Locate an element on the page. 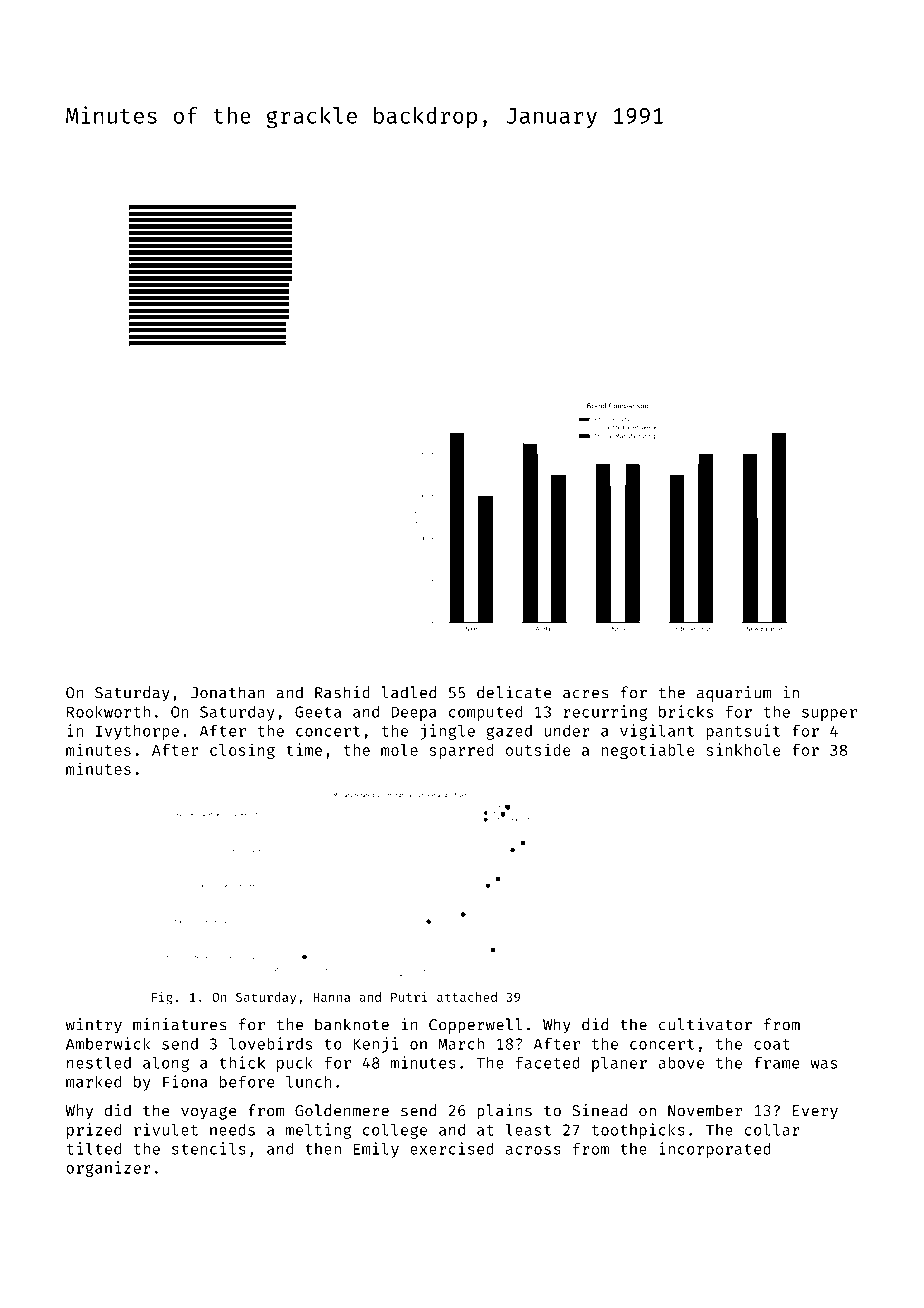 The height and width of the page is (1308, 924). aquarium is located at coordinates (734, 694).
